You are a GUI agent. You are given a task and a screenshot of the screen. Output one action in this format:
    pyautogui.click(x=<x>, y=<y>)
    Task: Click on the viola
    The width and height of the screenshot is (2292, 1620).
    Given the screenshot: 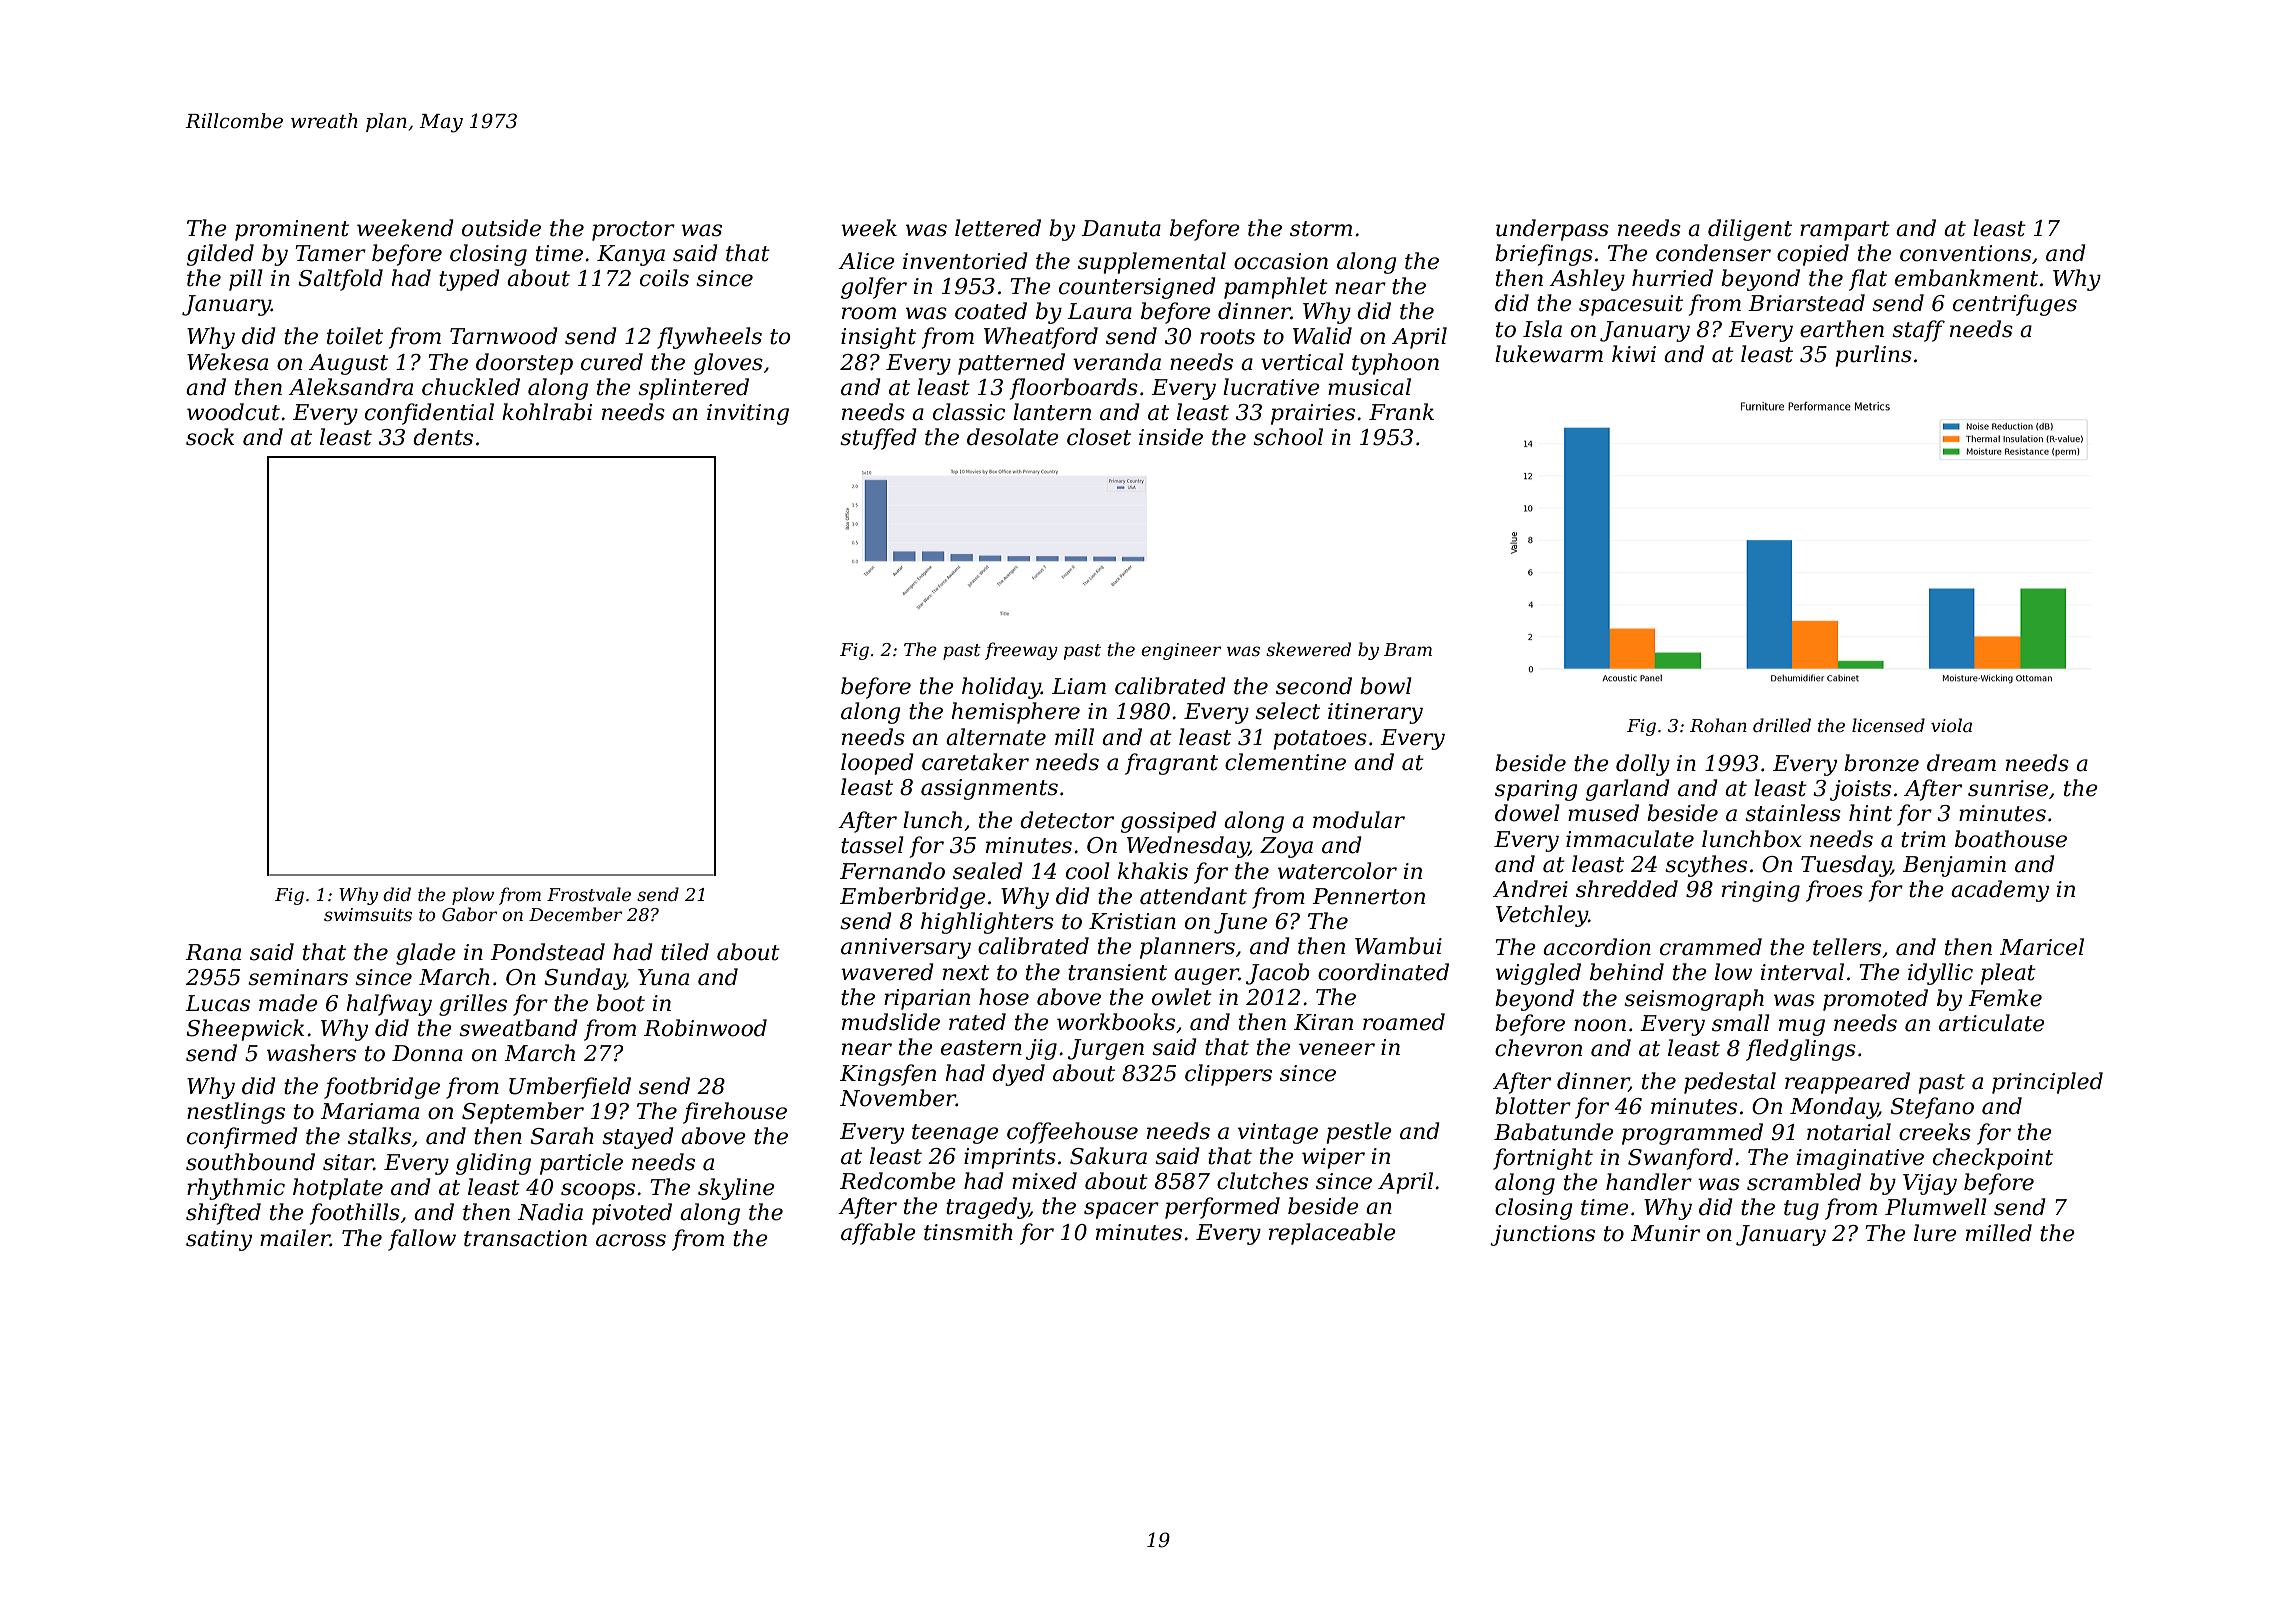 What is the action you would take?
    pyautogui.click(x=1951, y=725)
